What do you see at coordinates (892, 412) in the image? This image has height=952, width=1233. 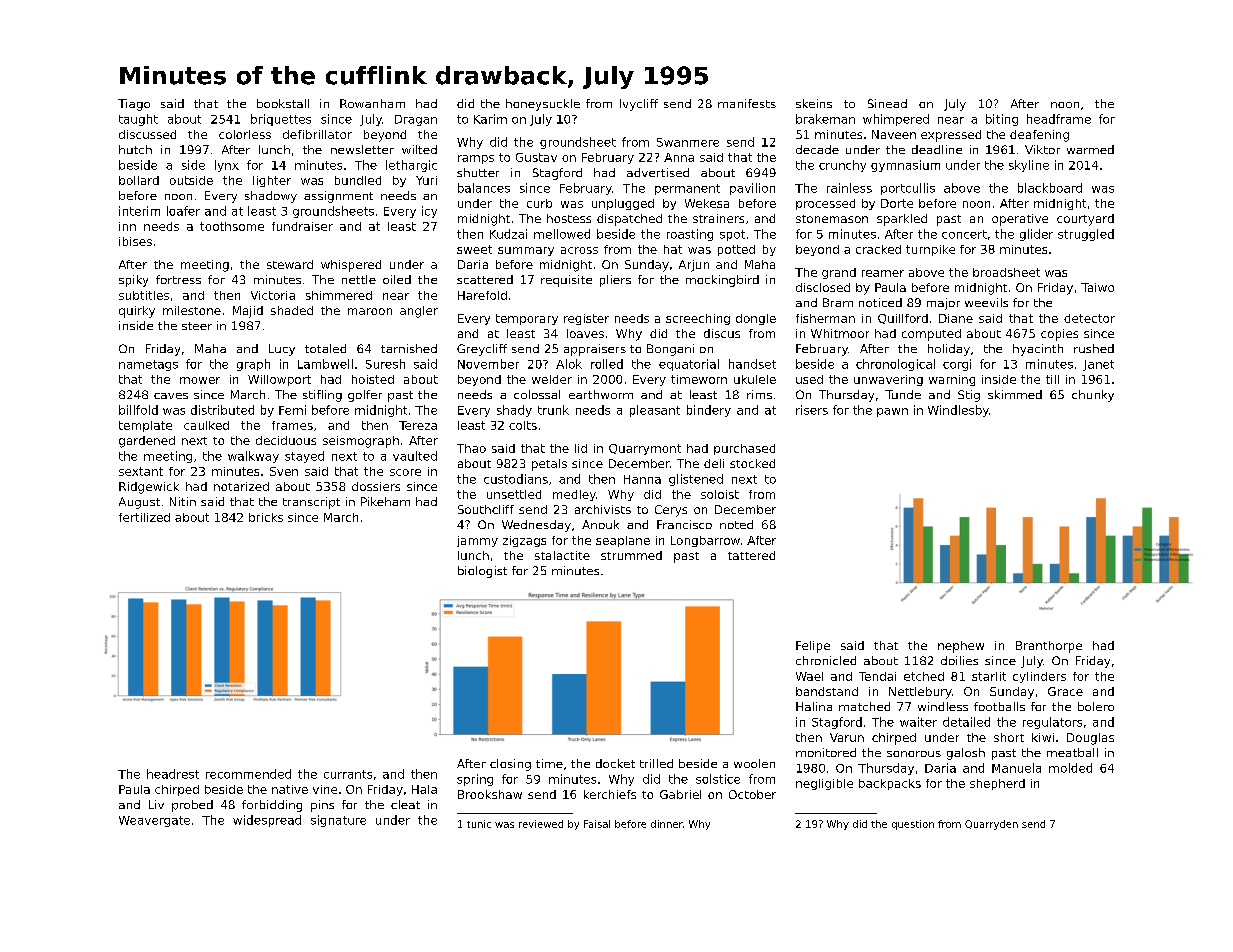 I see `pawn` at bounding box center [892, 412].
